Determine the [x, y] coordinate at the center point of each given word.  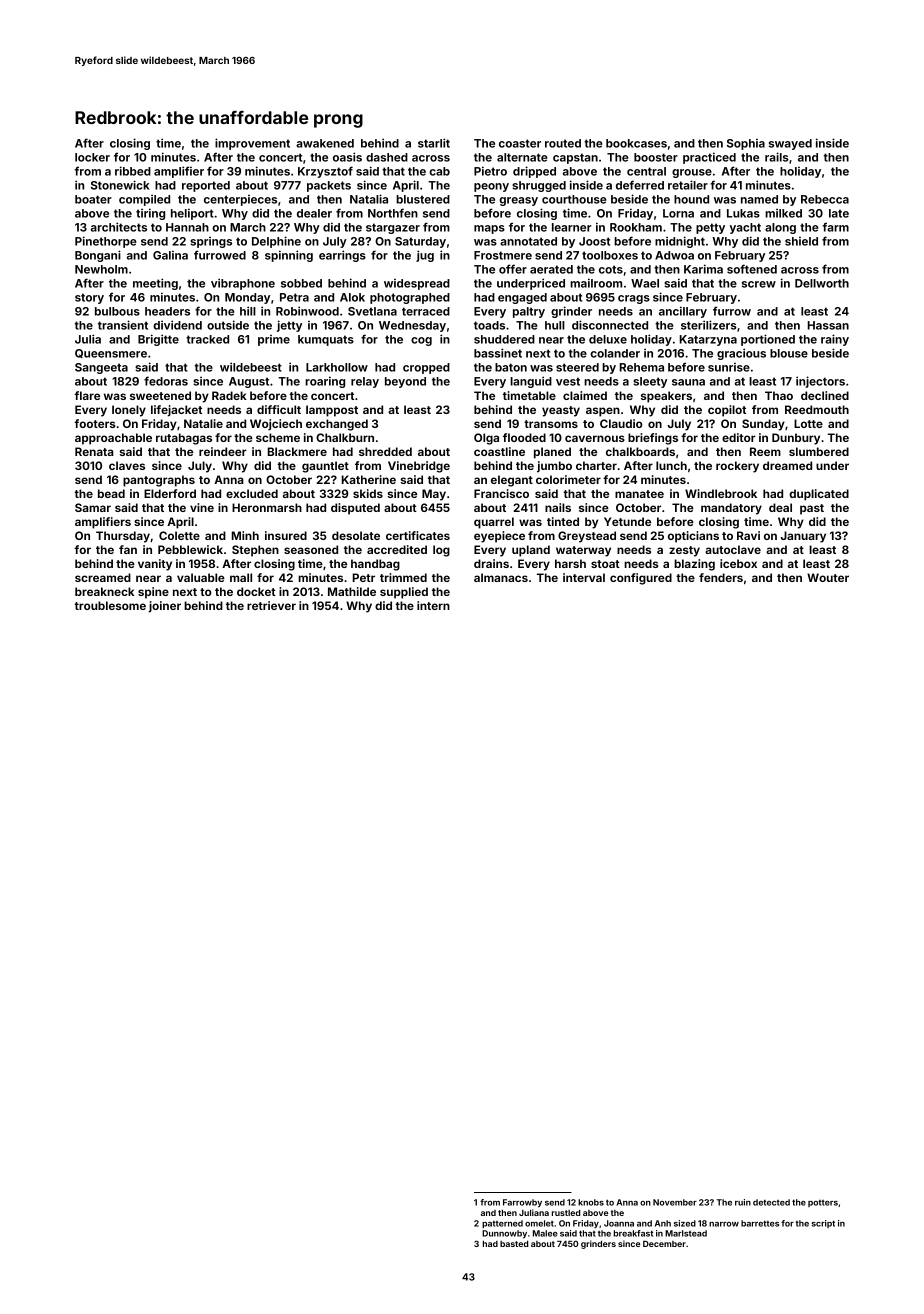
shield [801, 241]
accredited [397, 549]
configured [641, 579]
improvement [252, 144]
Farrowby [522, 1203]
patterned [502, 1224]
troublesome [110, 605]
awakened [325, 143]
